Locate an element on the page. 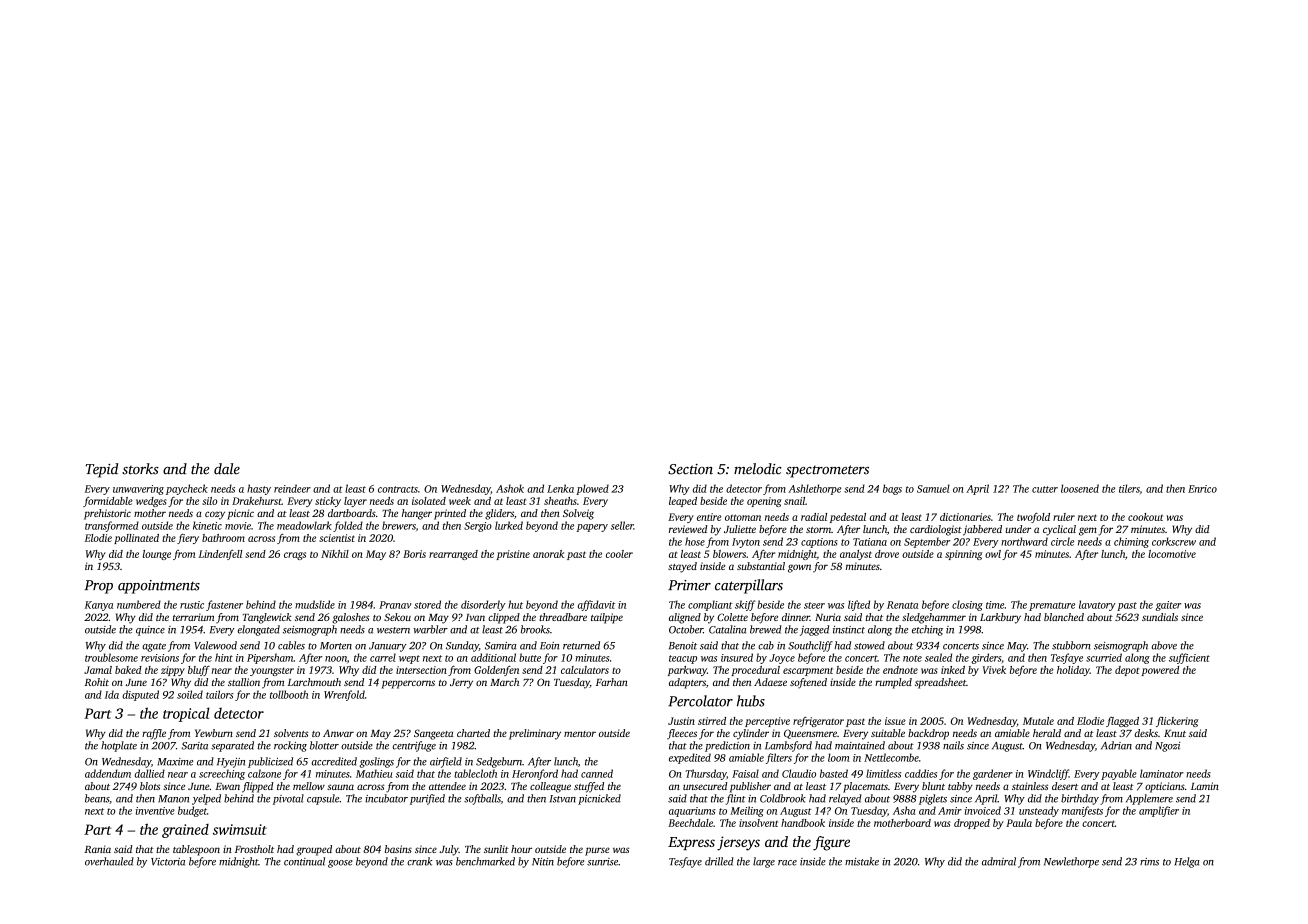  centrifuge is located at coordinates (414, 746).
